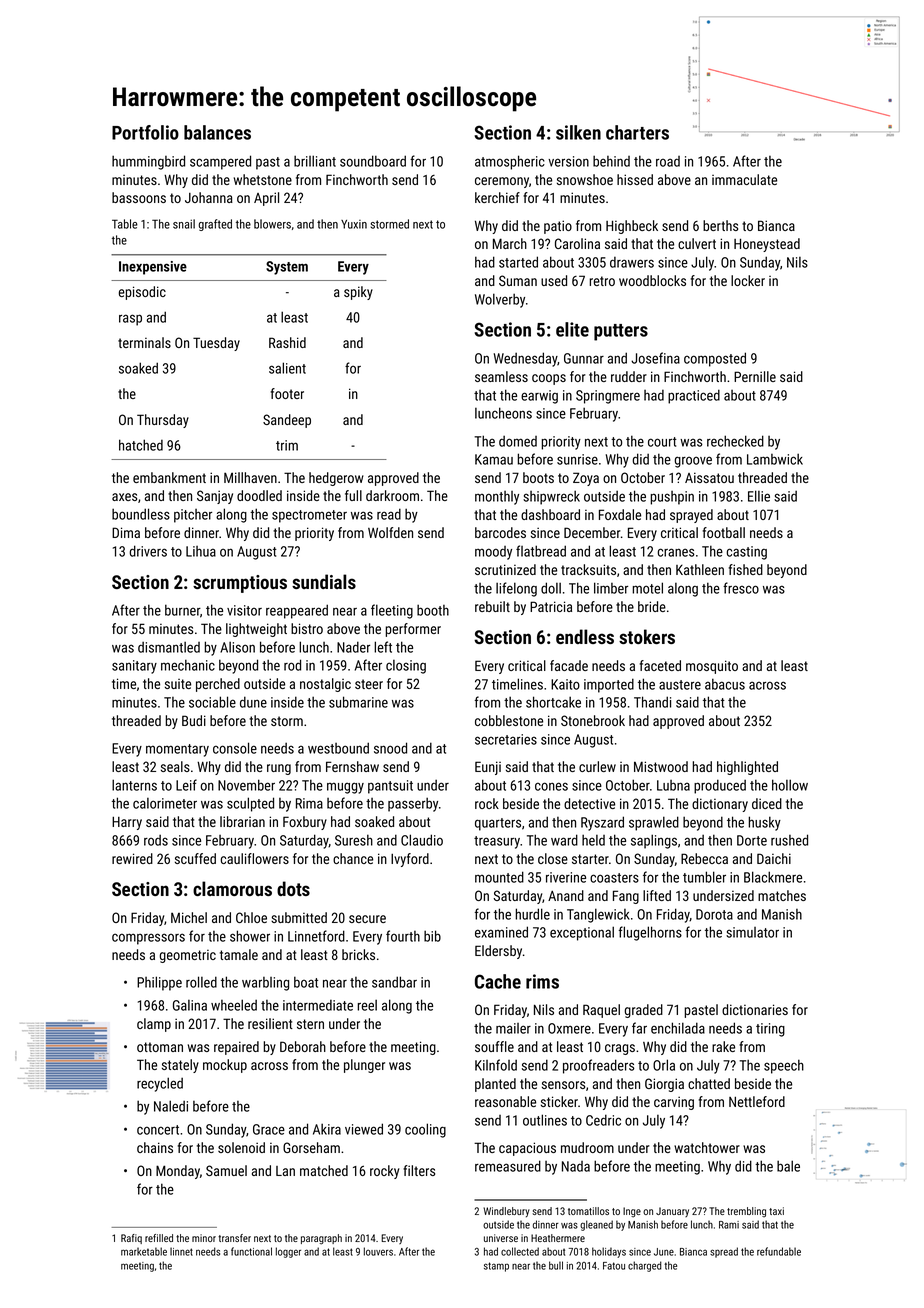  Describe the element at coordinates (748, 280) in the image. I see `locker` at that location.
